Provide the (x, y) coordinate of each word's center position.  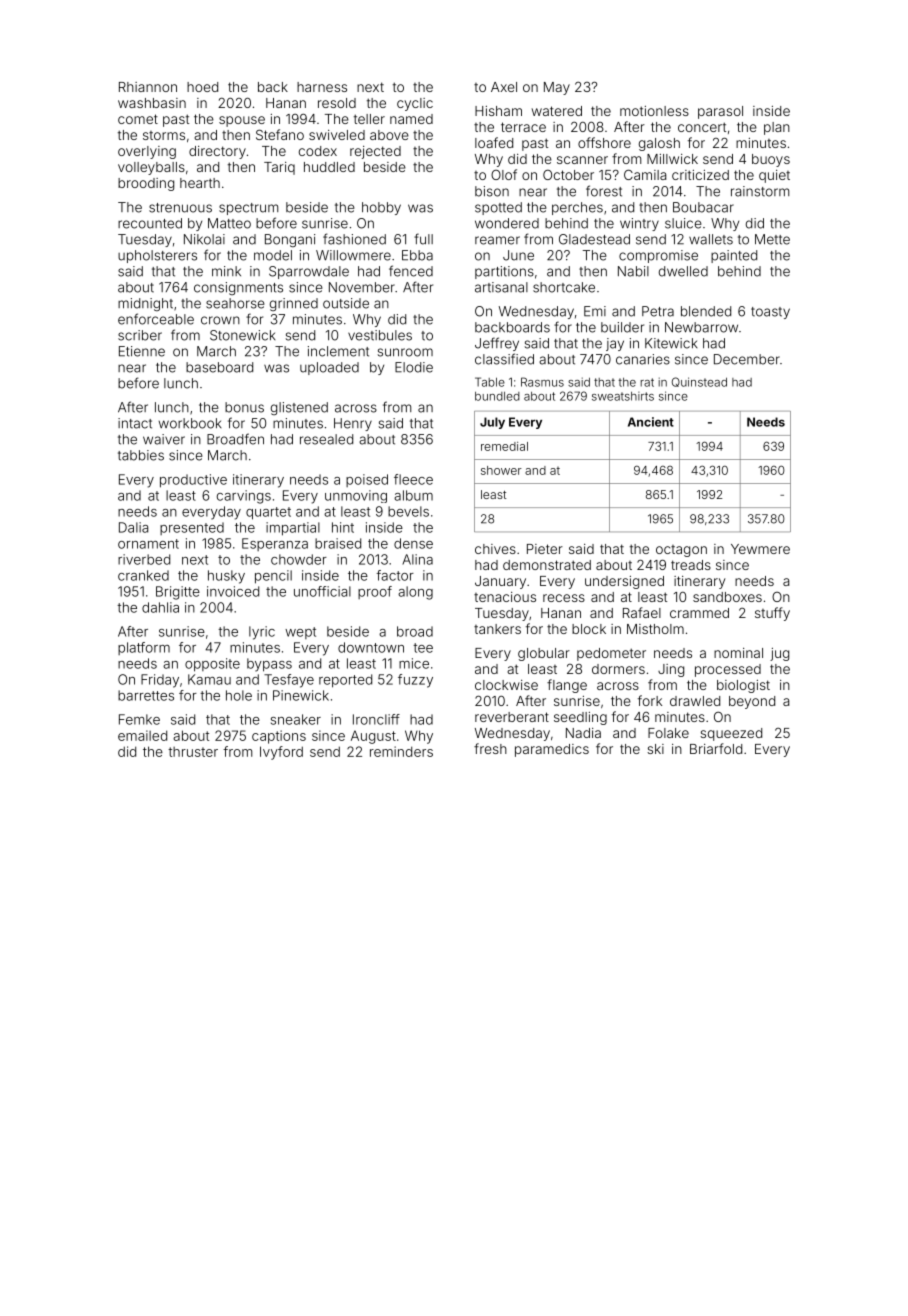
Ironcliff (376, 719)
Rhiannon (148, 87)
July (492, 423)
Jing (671, 670)
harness (322, 87)
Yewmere (760, 549)
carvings (244, 497)
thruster (193, 752)
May (557, 88)
